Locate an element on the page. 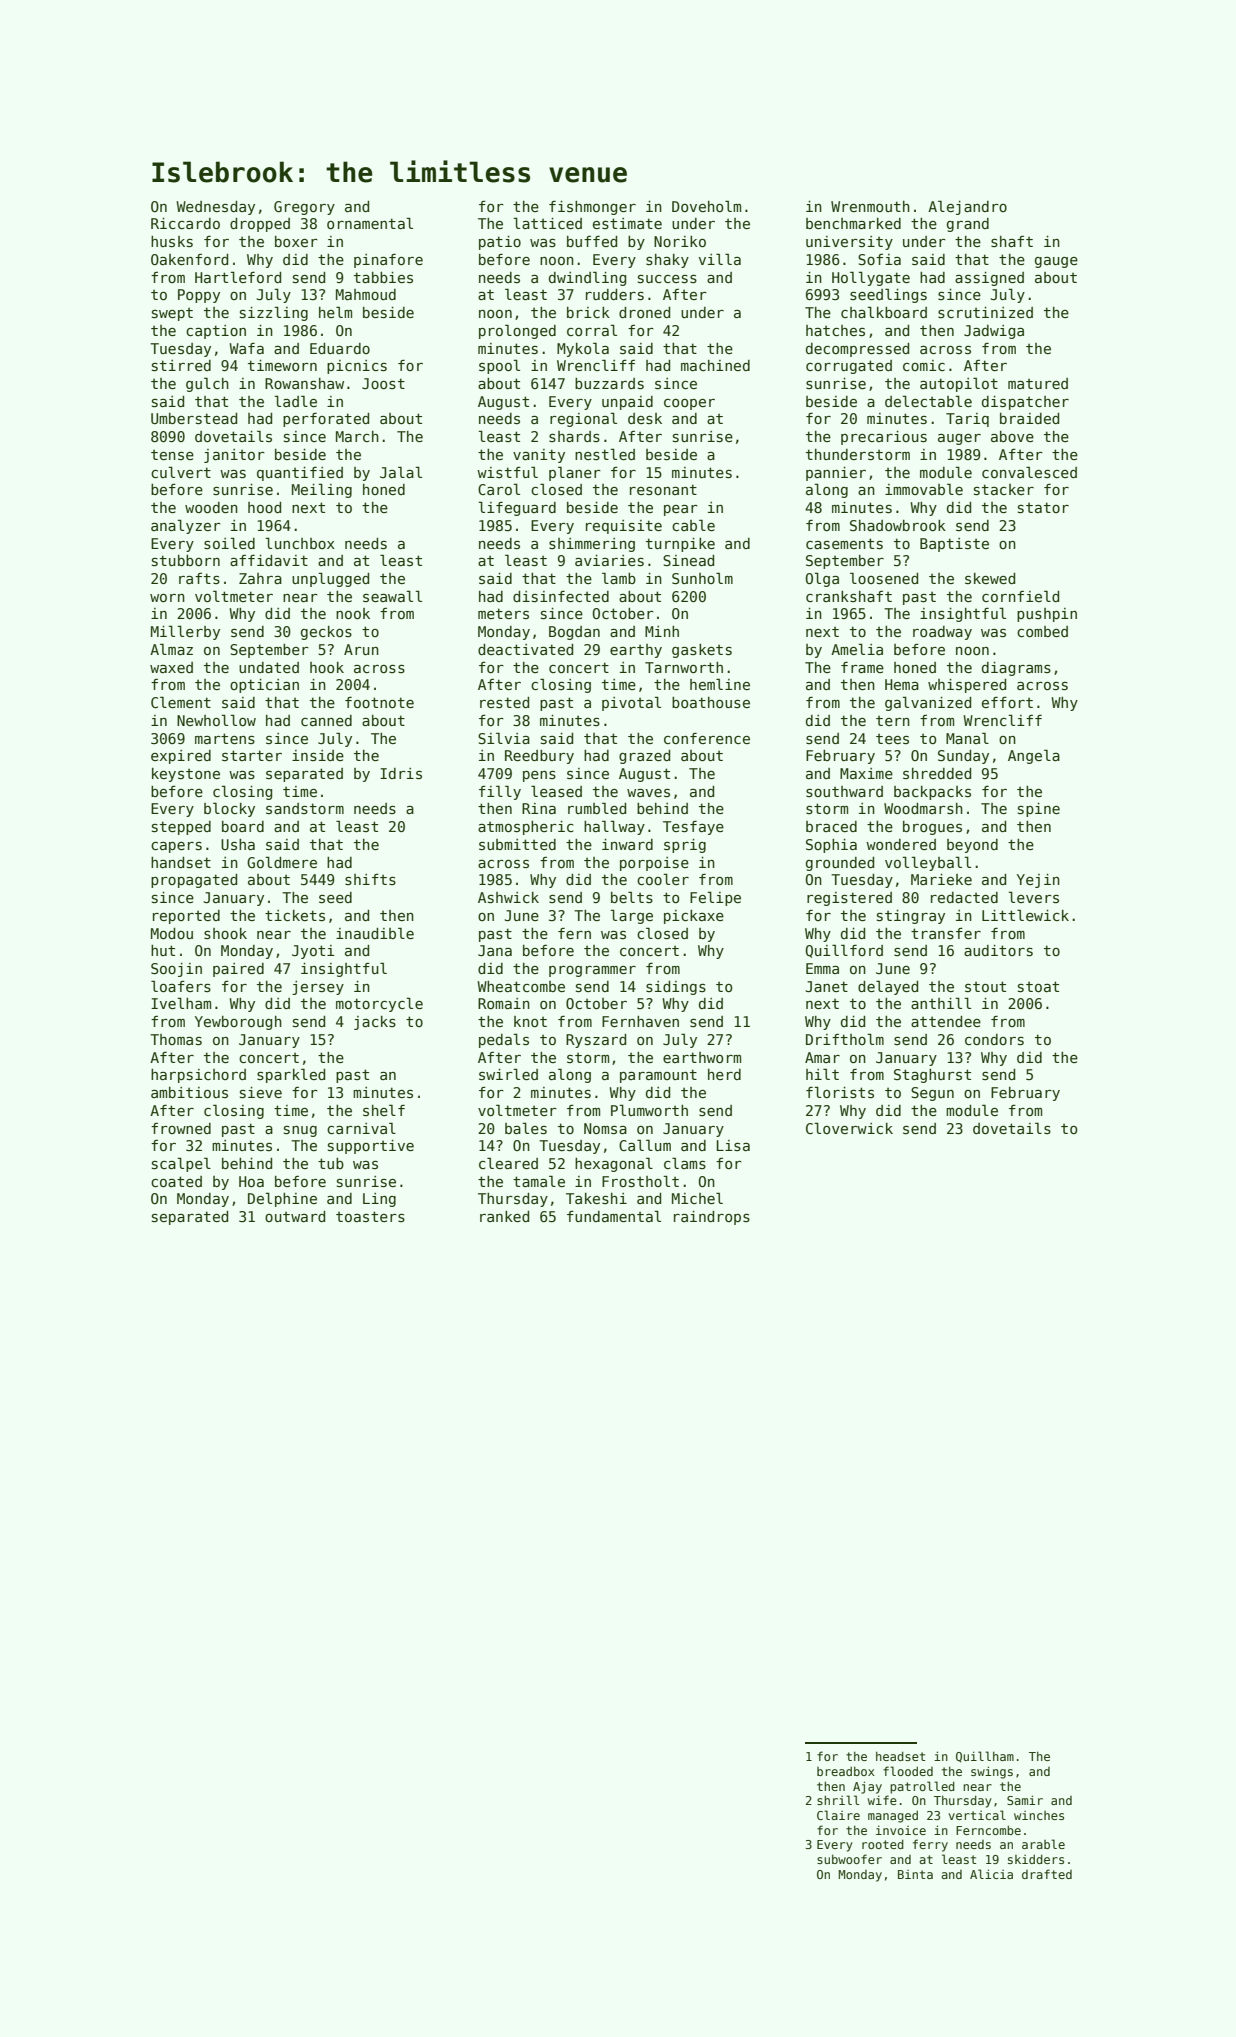  outward is located at coordinates (295, 1216).
